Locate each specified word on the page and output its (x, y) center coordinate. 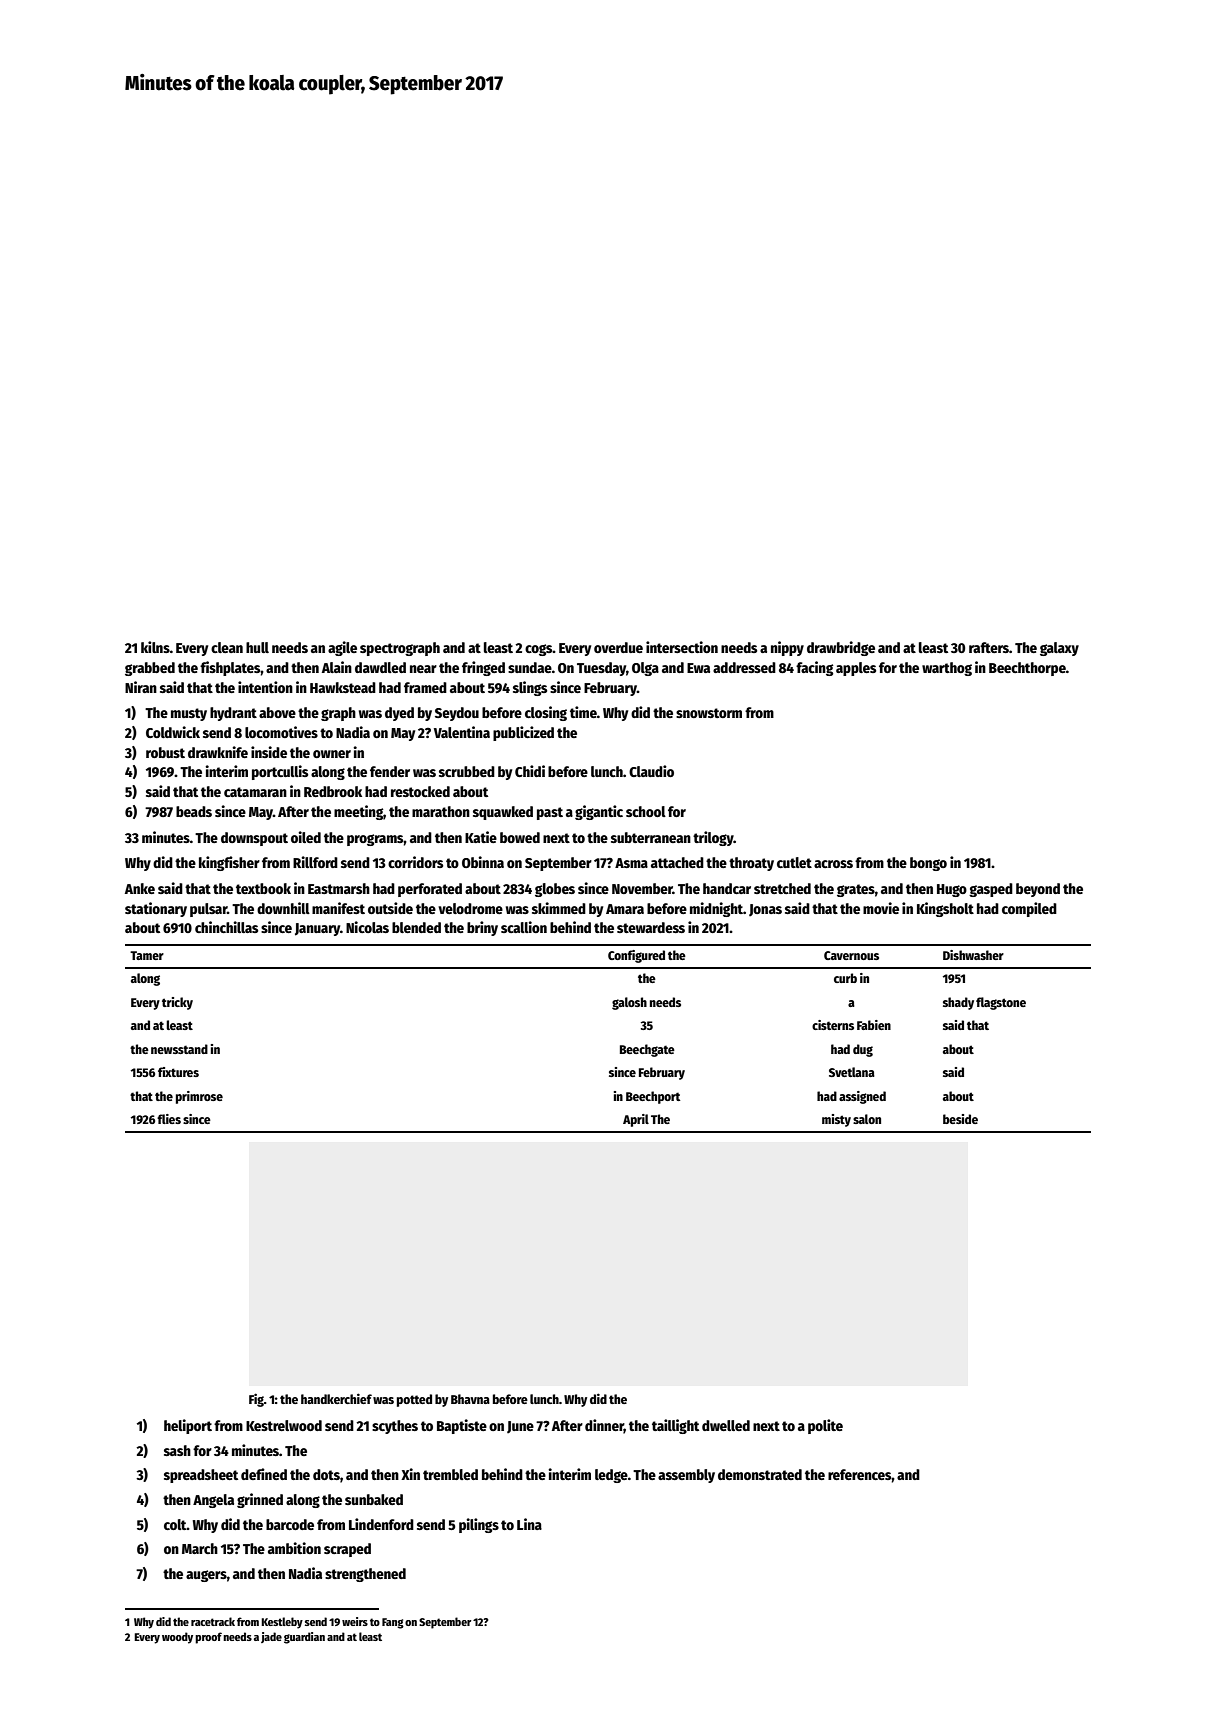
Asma (631, 863)
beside (960, 1119)
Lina (529, 1524)
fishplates (230, 668)
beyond (1038, 890)
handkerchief (336, 1398)
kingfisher (229, 863)
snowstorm (709, 713)
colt (175, 1524)
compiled (1029, 909)
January (318, 929)
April (636, 1120)
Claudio (651, 771)
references (860, 1474)
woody (177, 1638)
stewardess (651, 927)
